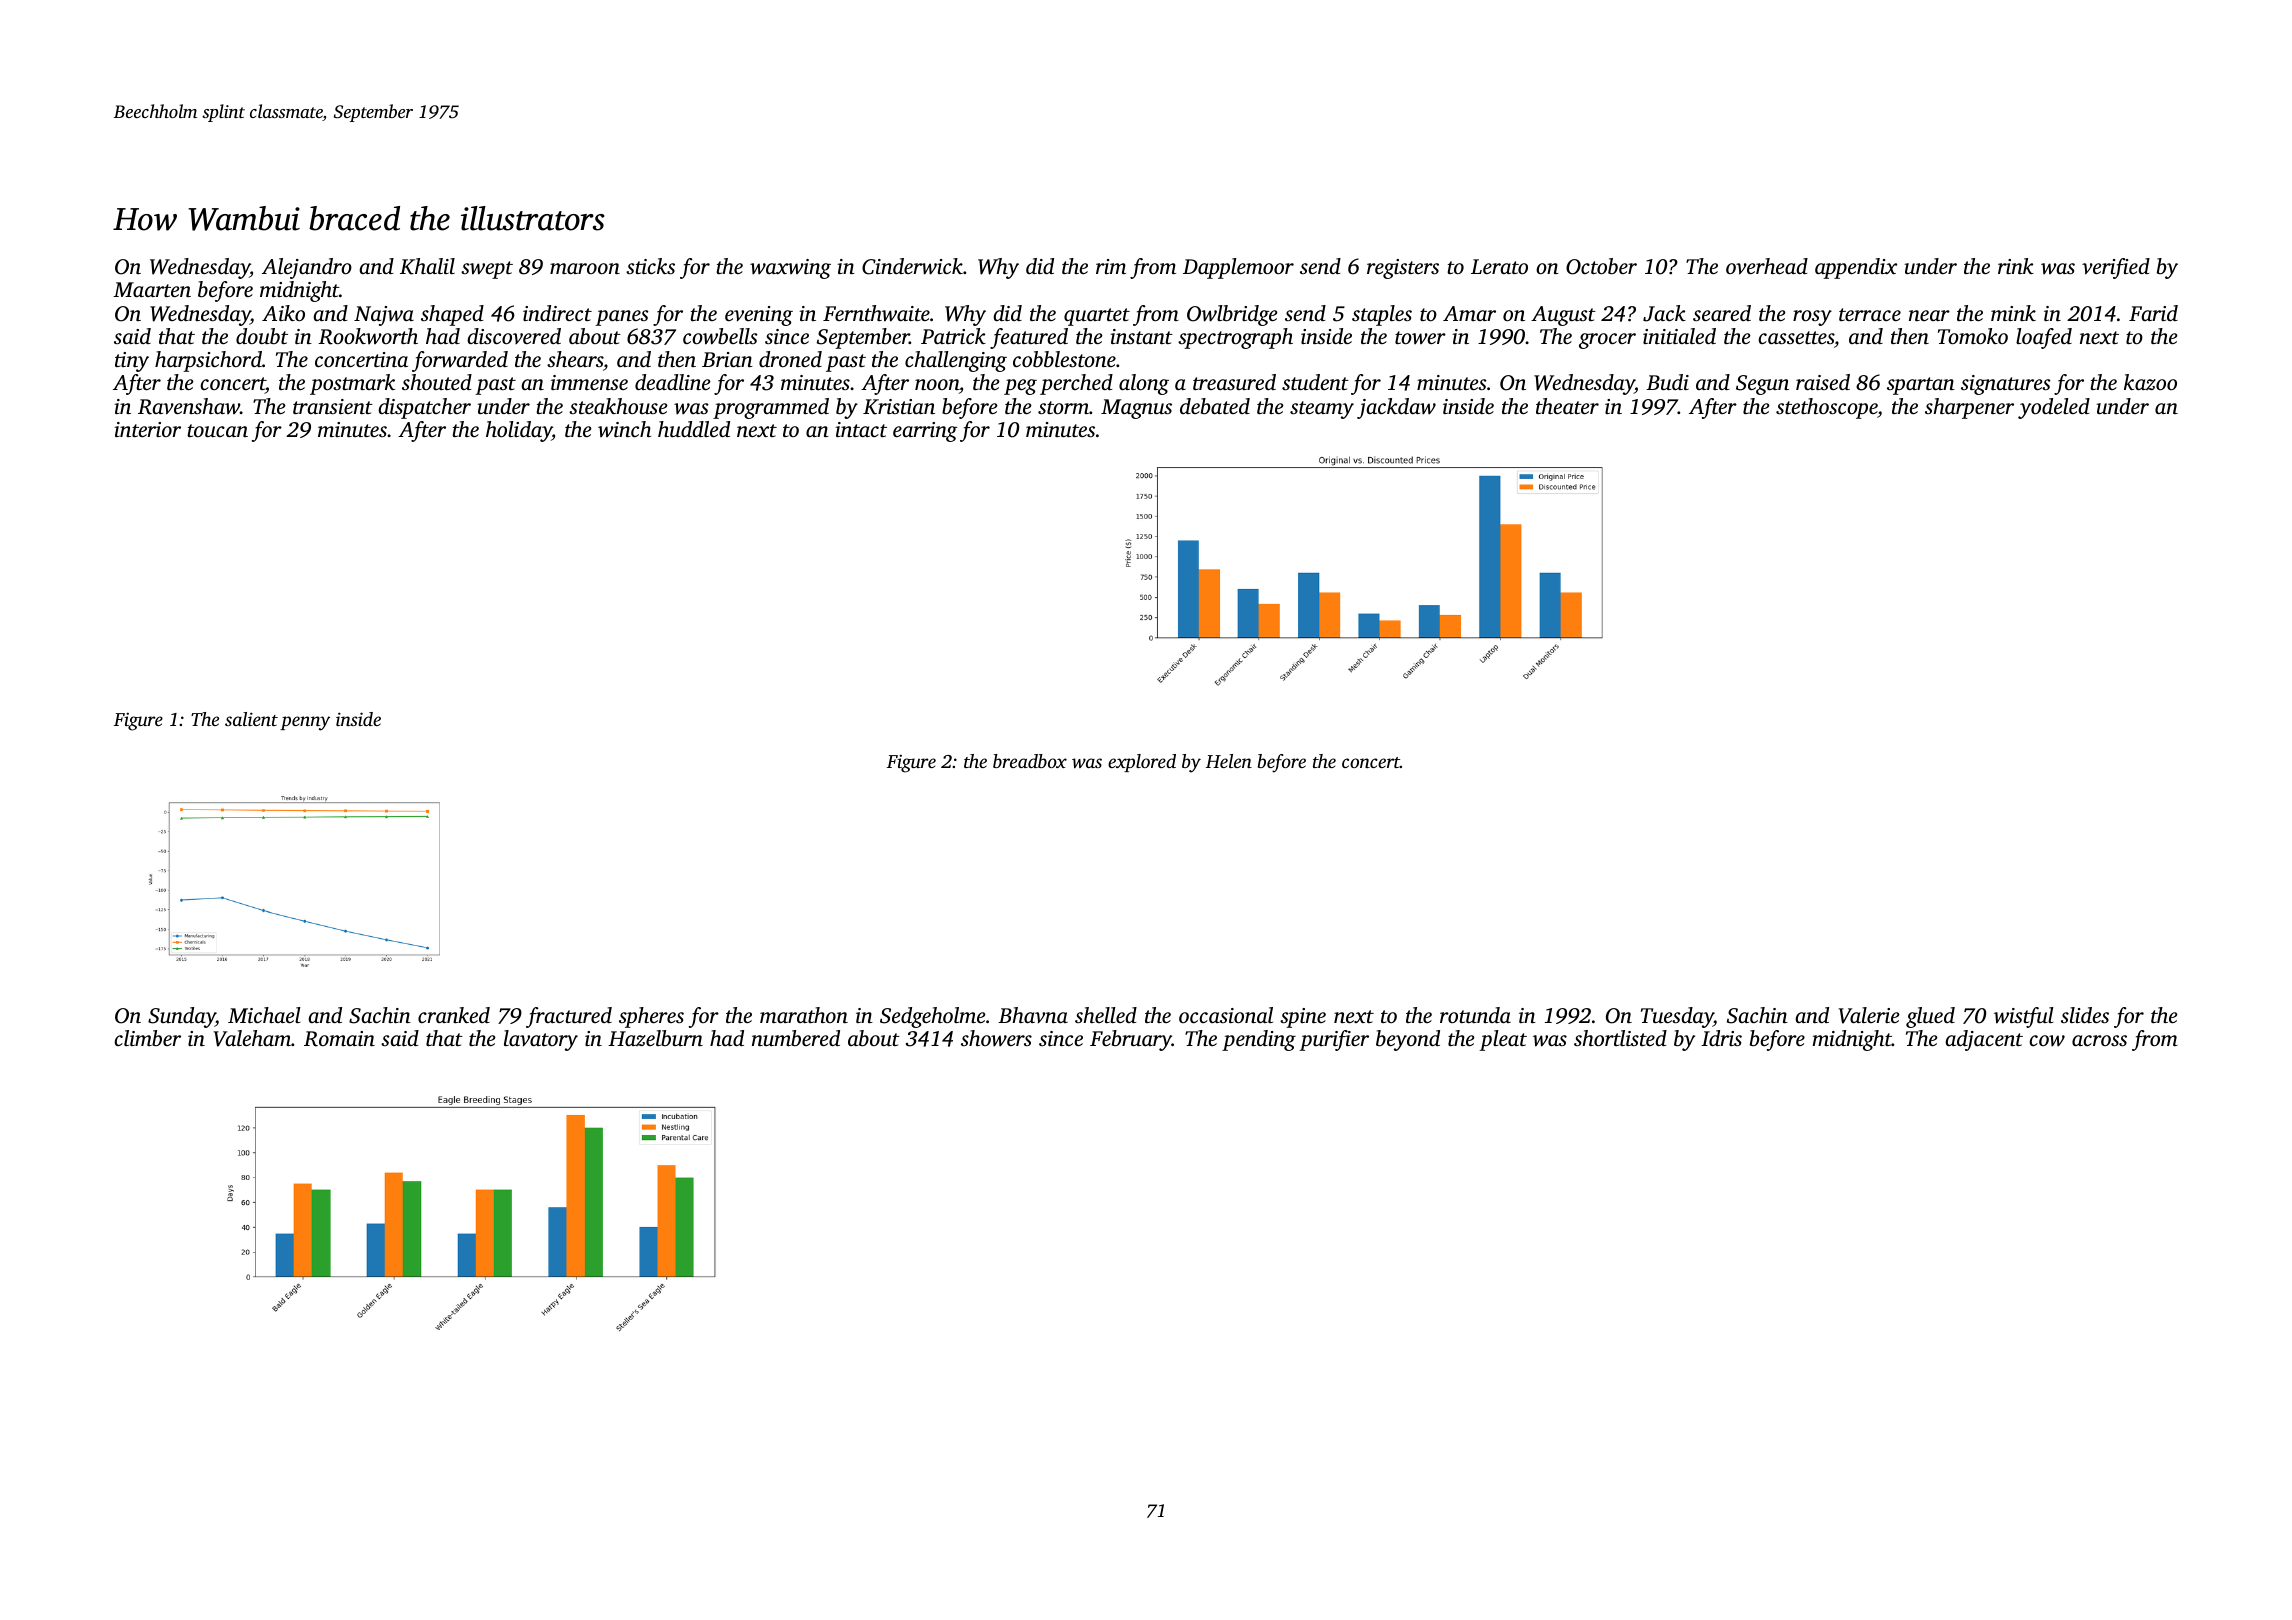 The image size is (2292, 1620). What do you see at coordinates (2153, 313) in the screenshot?
I see `Farid` at bounding box center [2153, 313].
